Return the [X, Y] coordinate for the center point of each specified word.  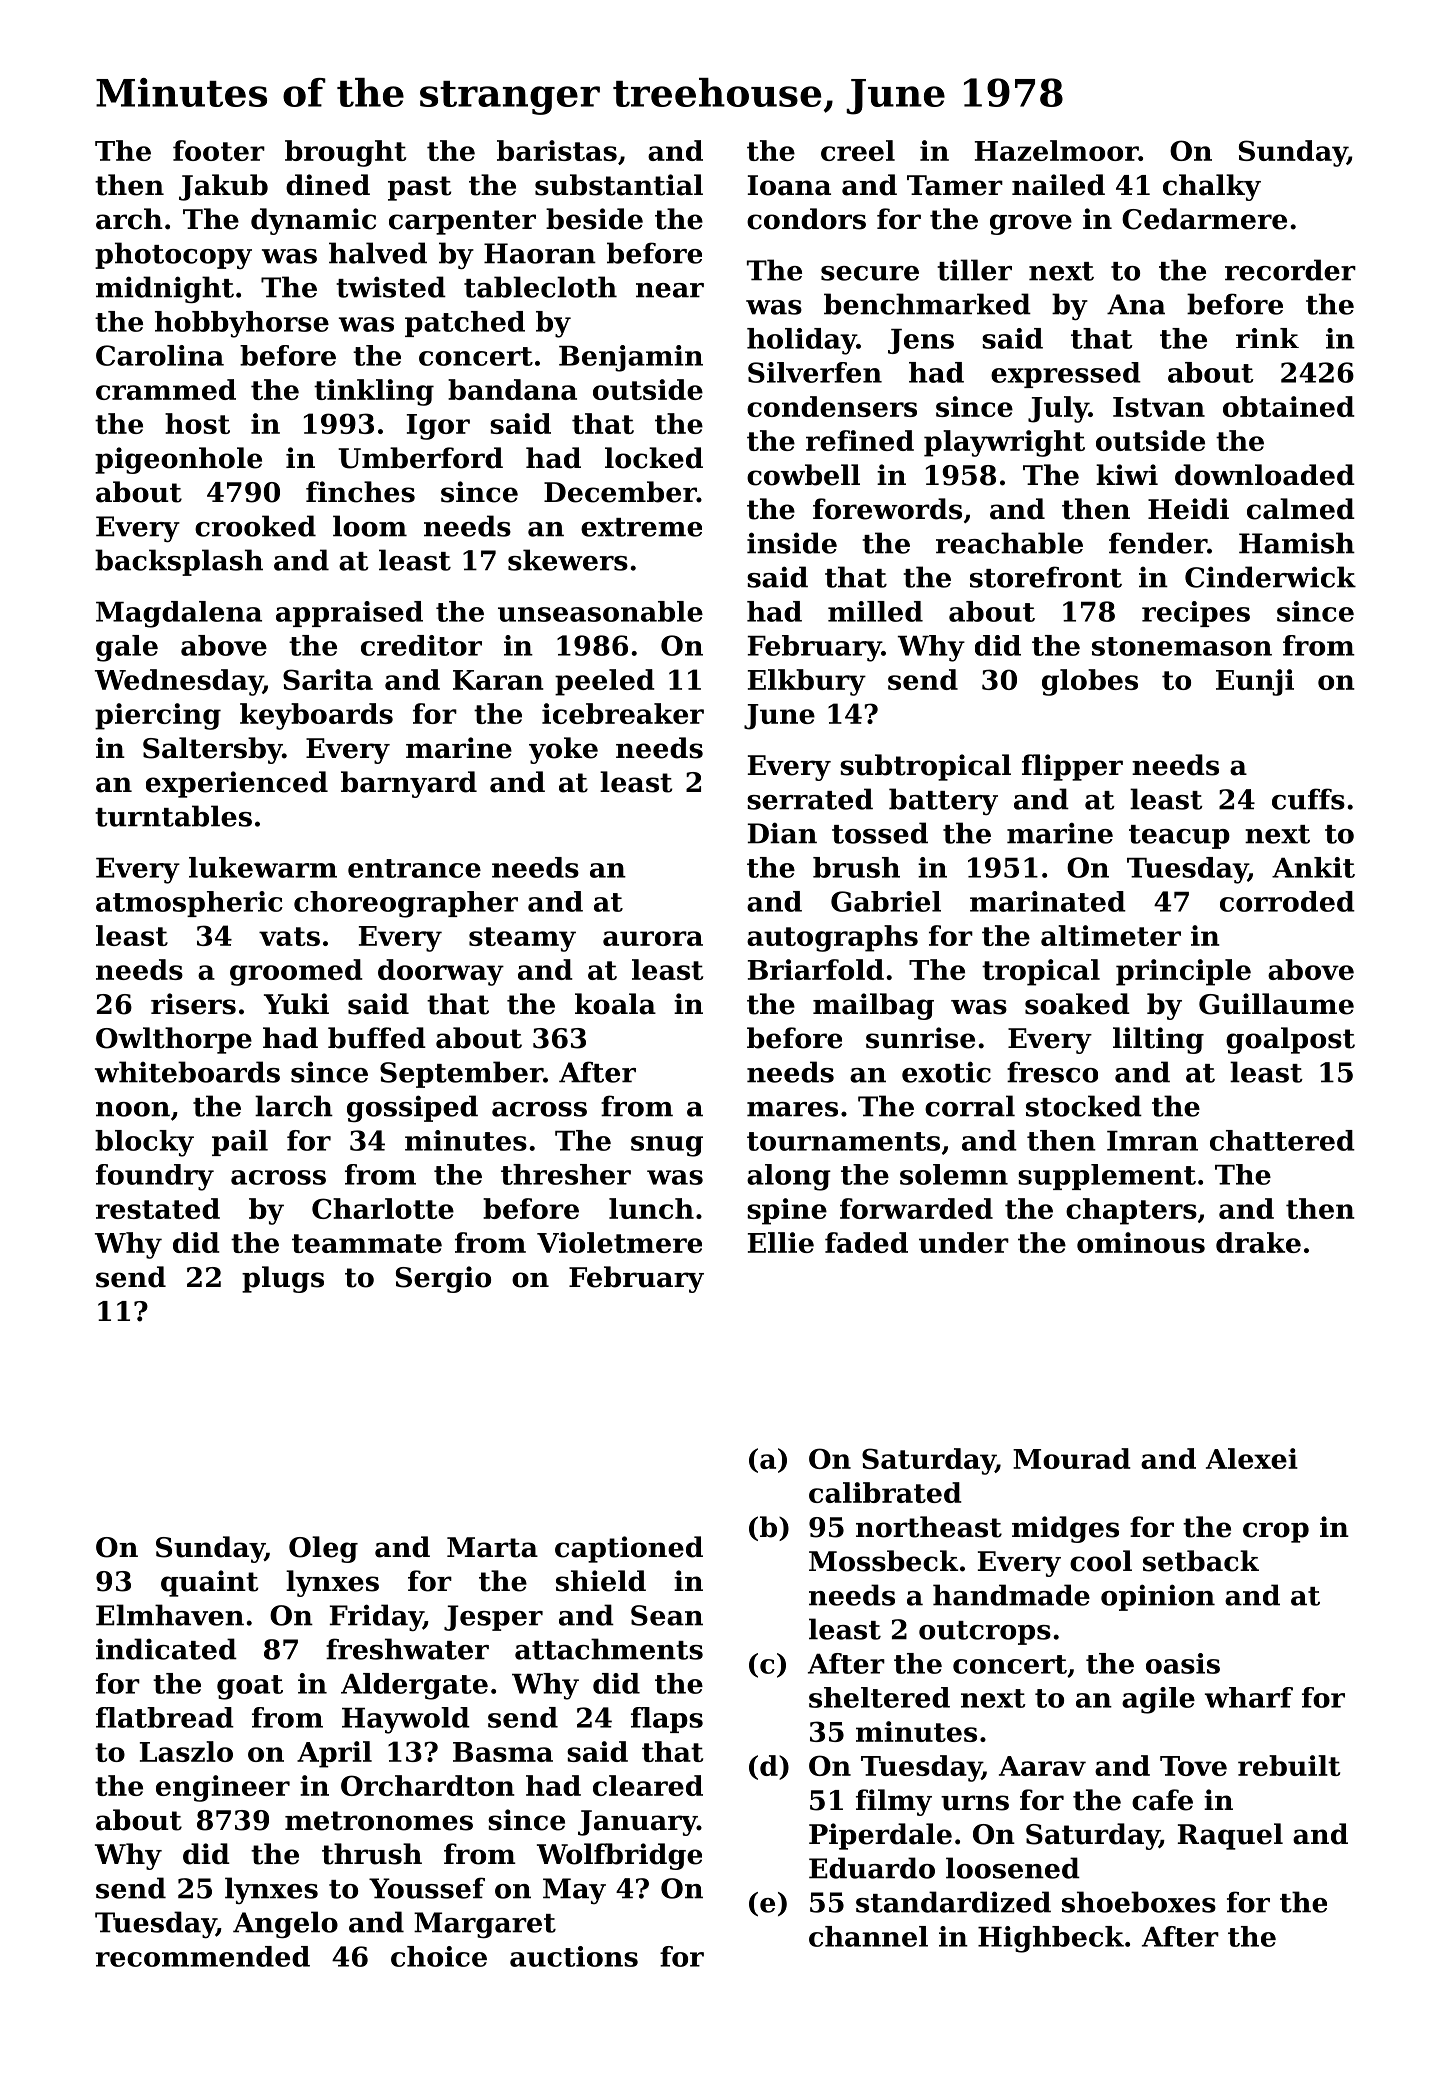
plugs [283, 1279]
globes [1090, 682]
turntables [173, 816]
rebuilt [1289, 1765]
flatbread [165, 1717]
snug [667, 1146]
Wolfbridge [619, 1856]
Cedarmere [1204, 219]
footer [219, 150]
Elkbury [807, 682]
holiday [802, 341]
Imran [1152, 1141]
